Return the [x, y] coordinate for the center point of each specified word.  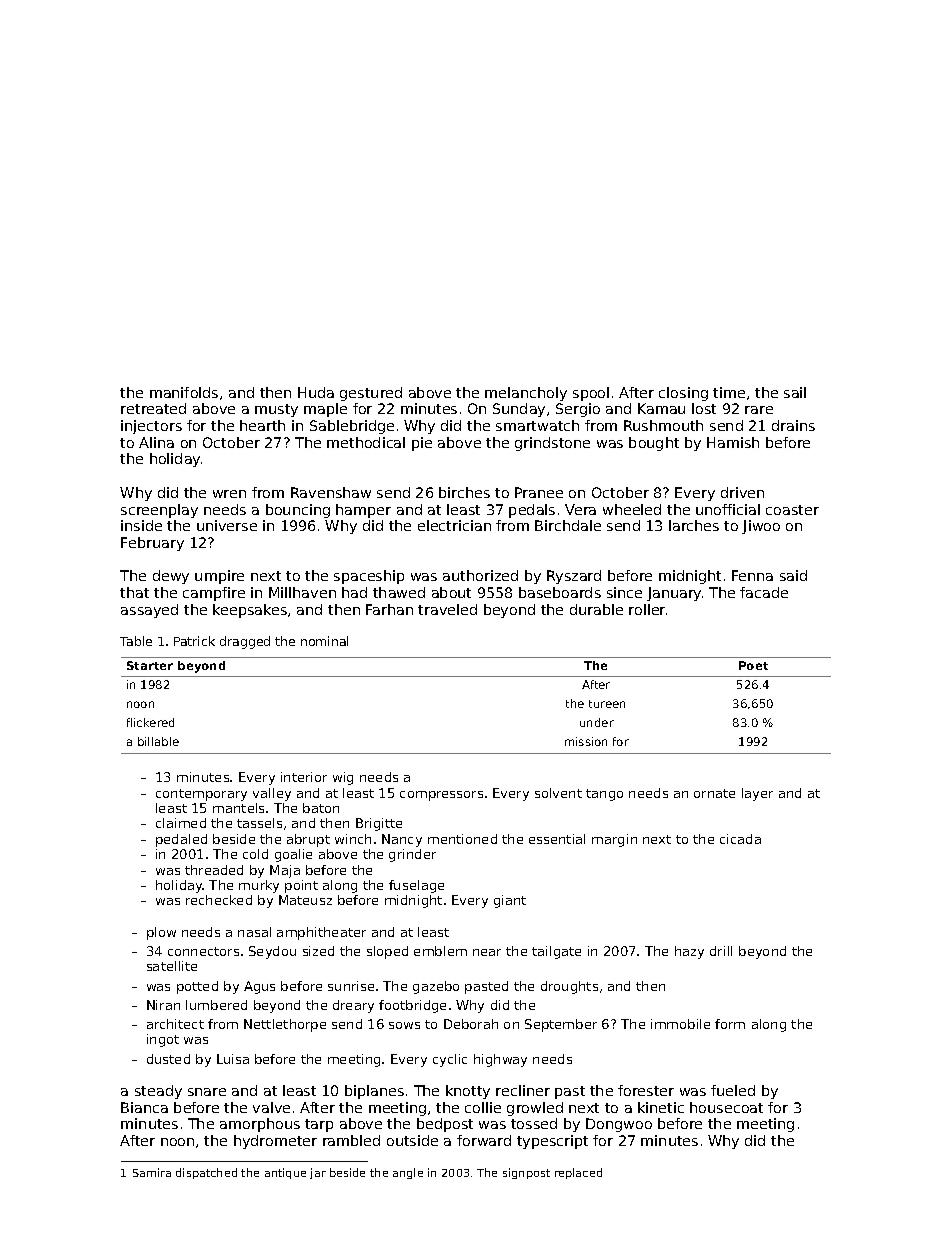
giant [510, 901]
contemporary [201, 795]
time [729, 392]
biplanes [374, 1092]
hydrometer [275, 1142]
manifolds [184, 392]
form [730, 1024]
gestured [371, 394]
